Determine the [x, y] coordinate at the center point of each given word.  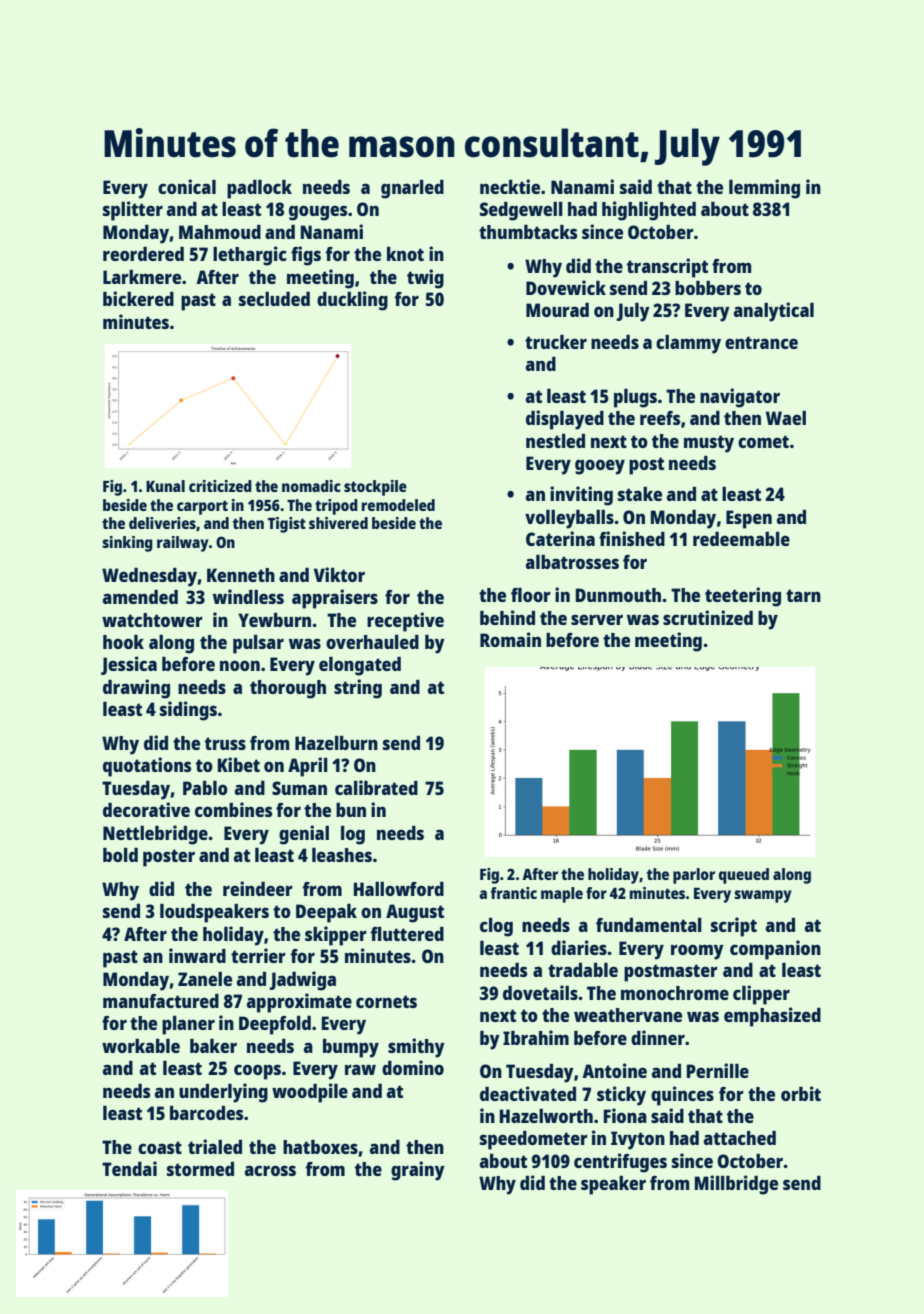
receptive [405, 622]
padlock [259, 189]
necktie [510, 186]
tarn [803, 595]
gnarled [412, 189]
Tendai [129, 1168]
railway [183, 544]
